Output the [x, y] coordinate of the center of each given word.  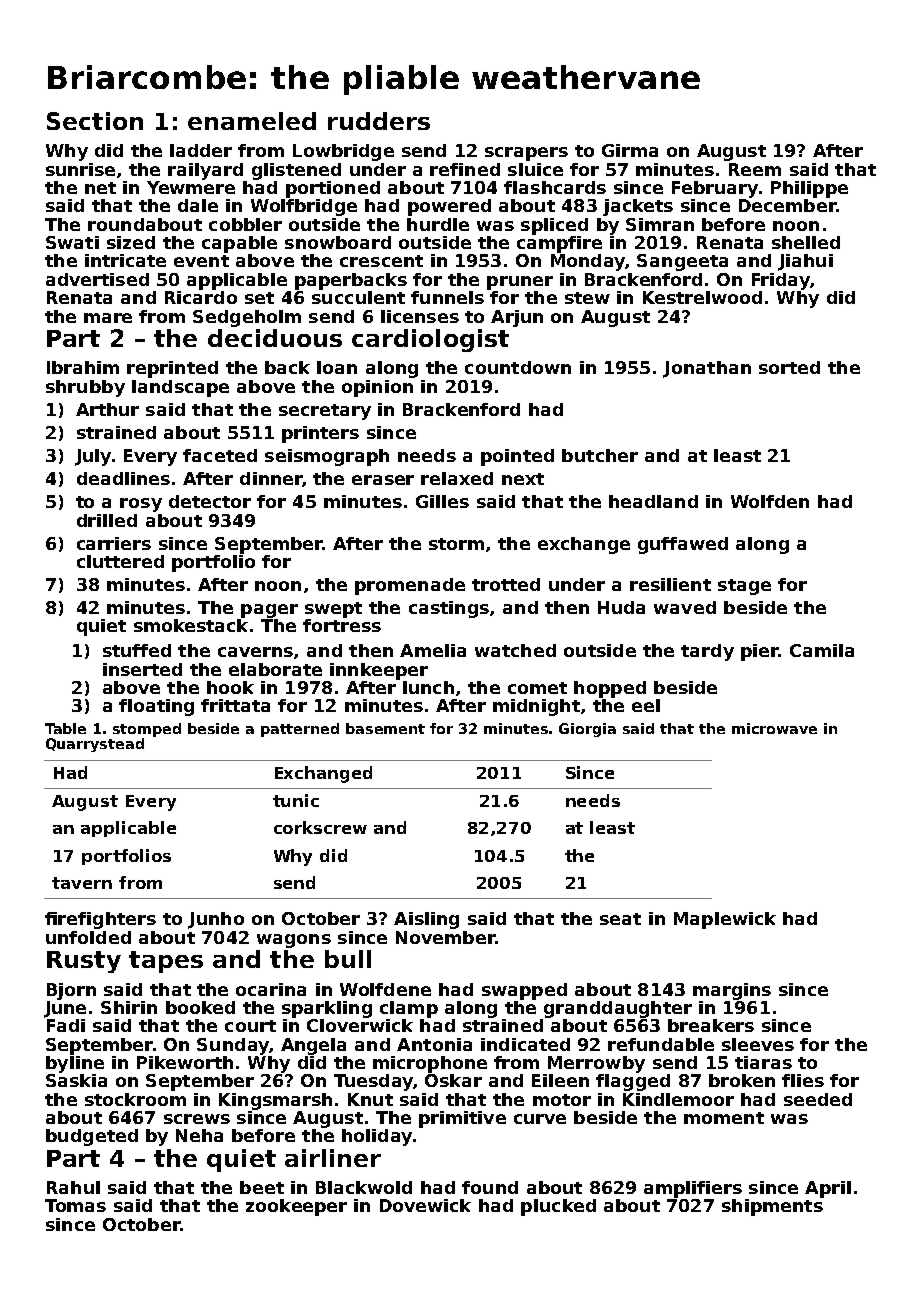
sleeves [758, 1044]
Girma [630, 150]
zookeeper [296, 1207]
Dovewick [425, 1205]
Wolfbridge [304, 207]
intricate [125, 260]
